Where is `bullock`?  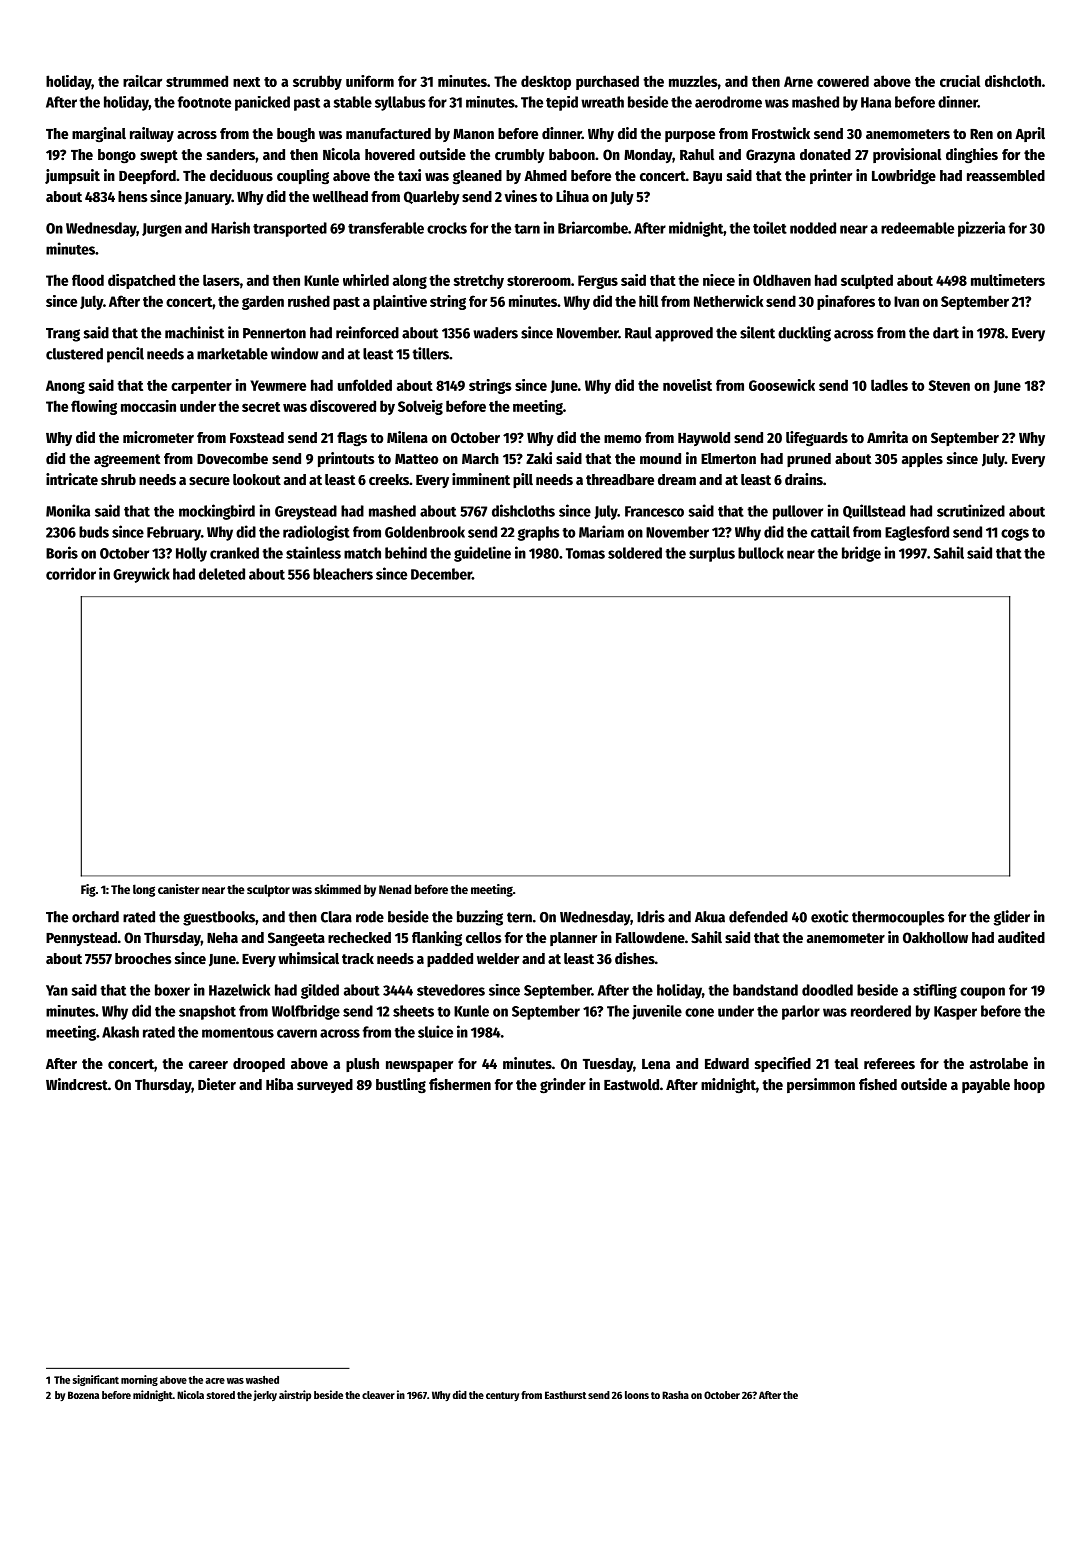
bullock is located at coordinates (761, 553).
